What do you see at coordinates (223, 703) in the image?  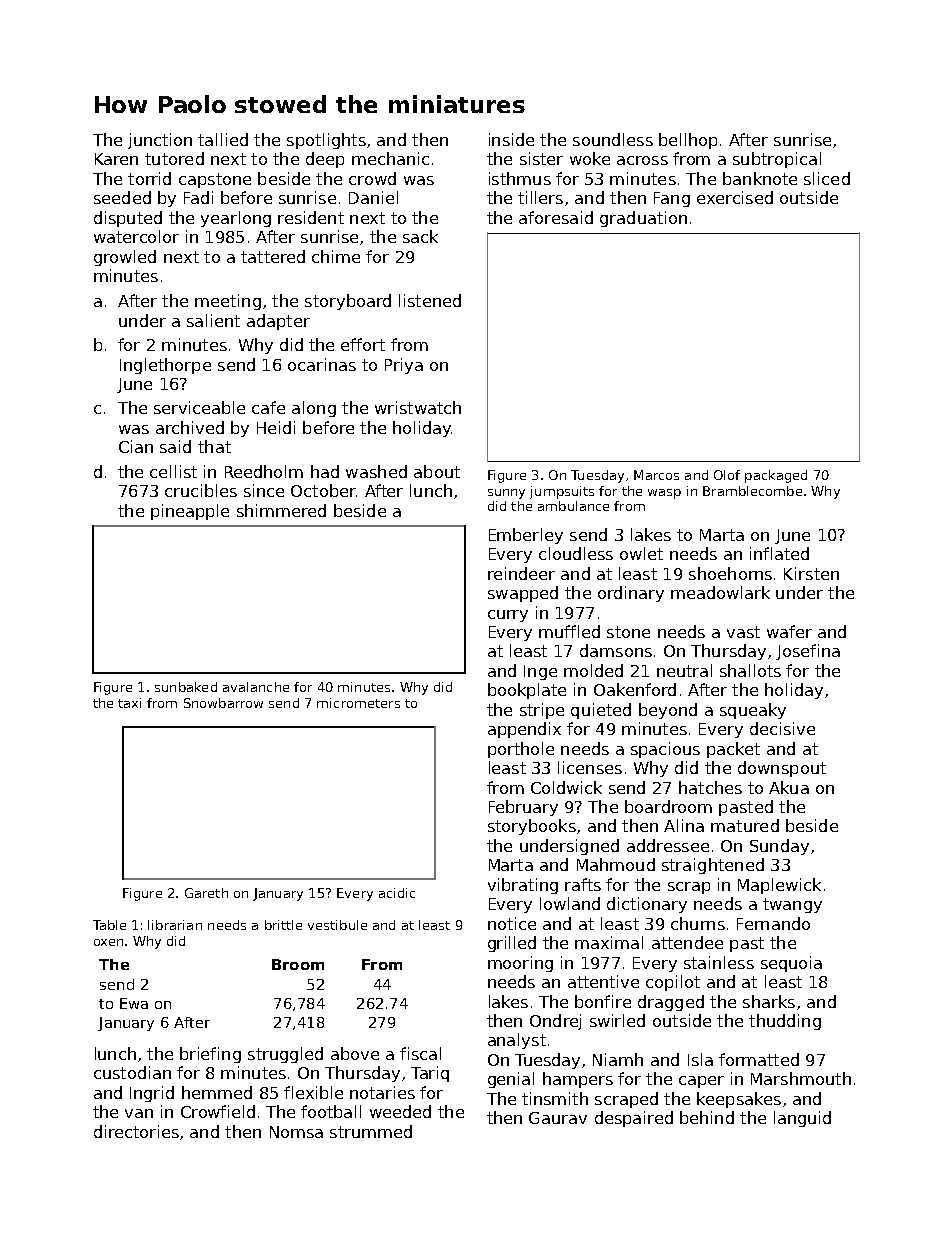 I see `Snowbarrow` at bounding box center [223, 703].
